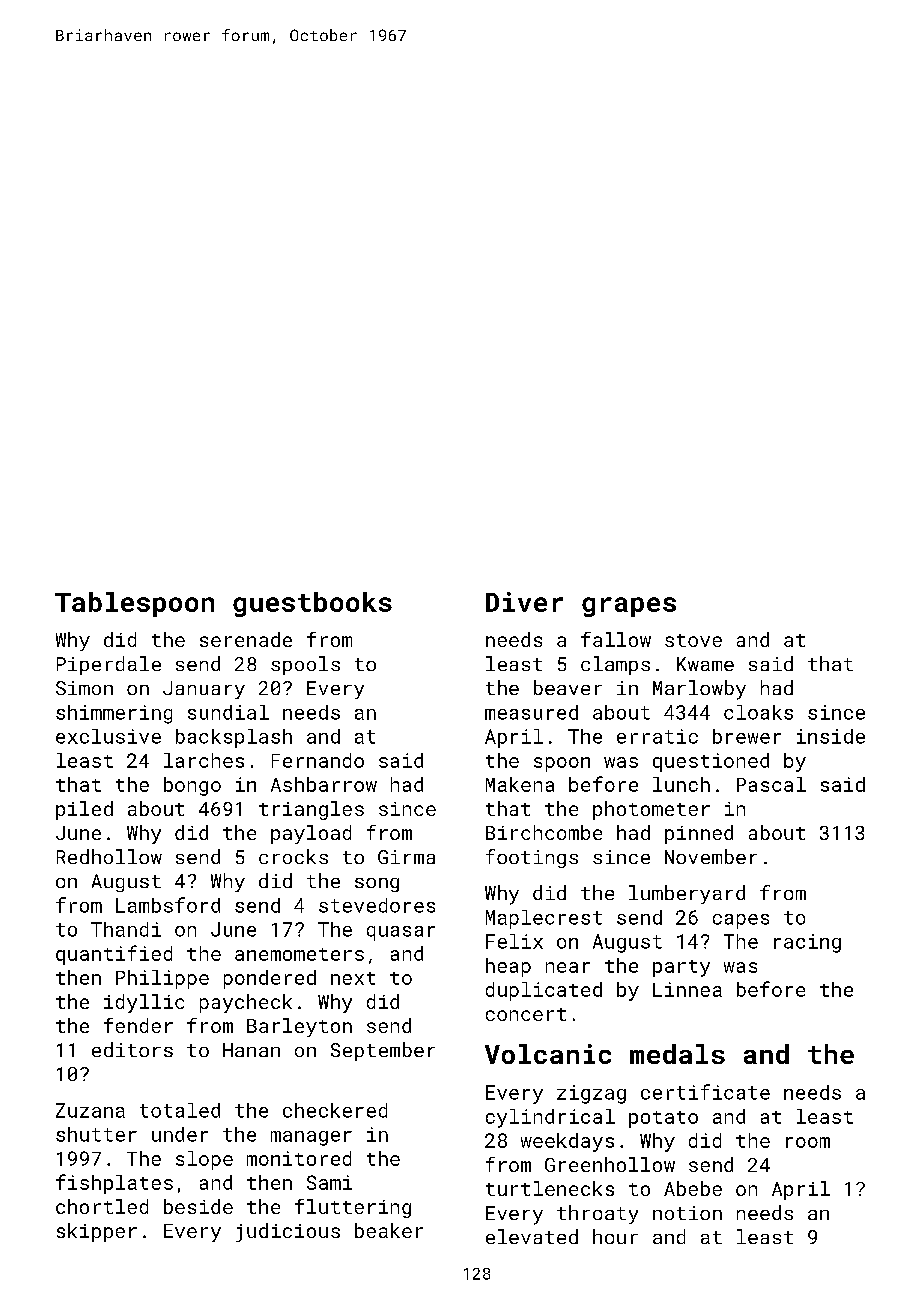  Describe the element at coordinates (318, 760) in the document. I see `Fernando` at that location.
